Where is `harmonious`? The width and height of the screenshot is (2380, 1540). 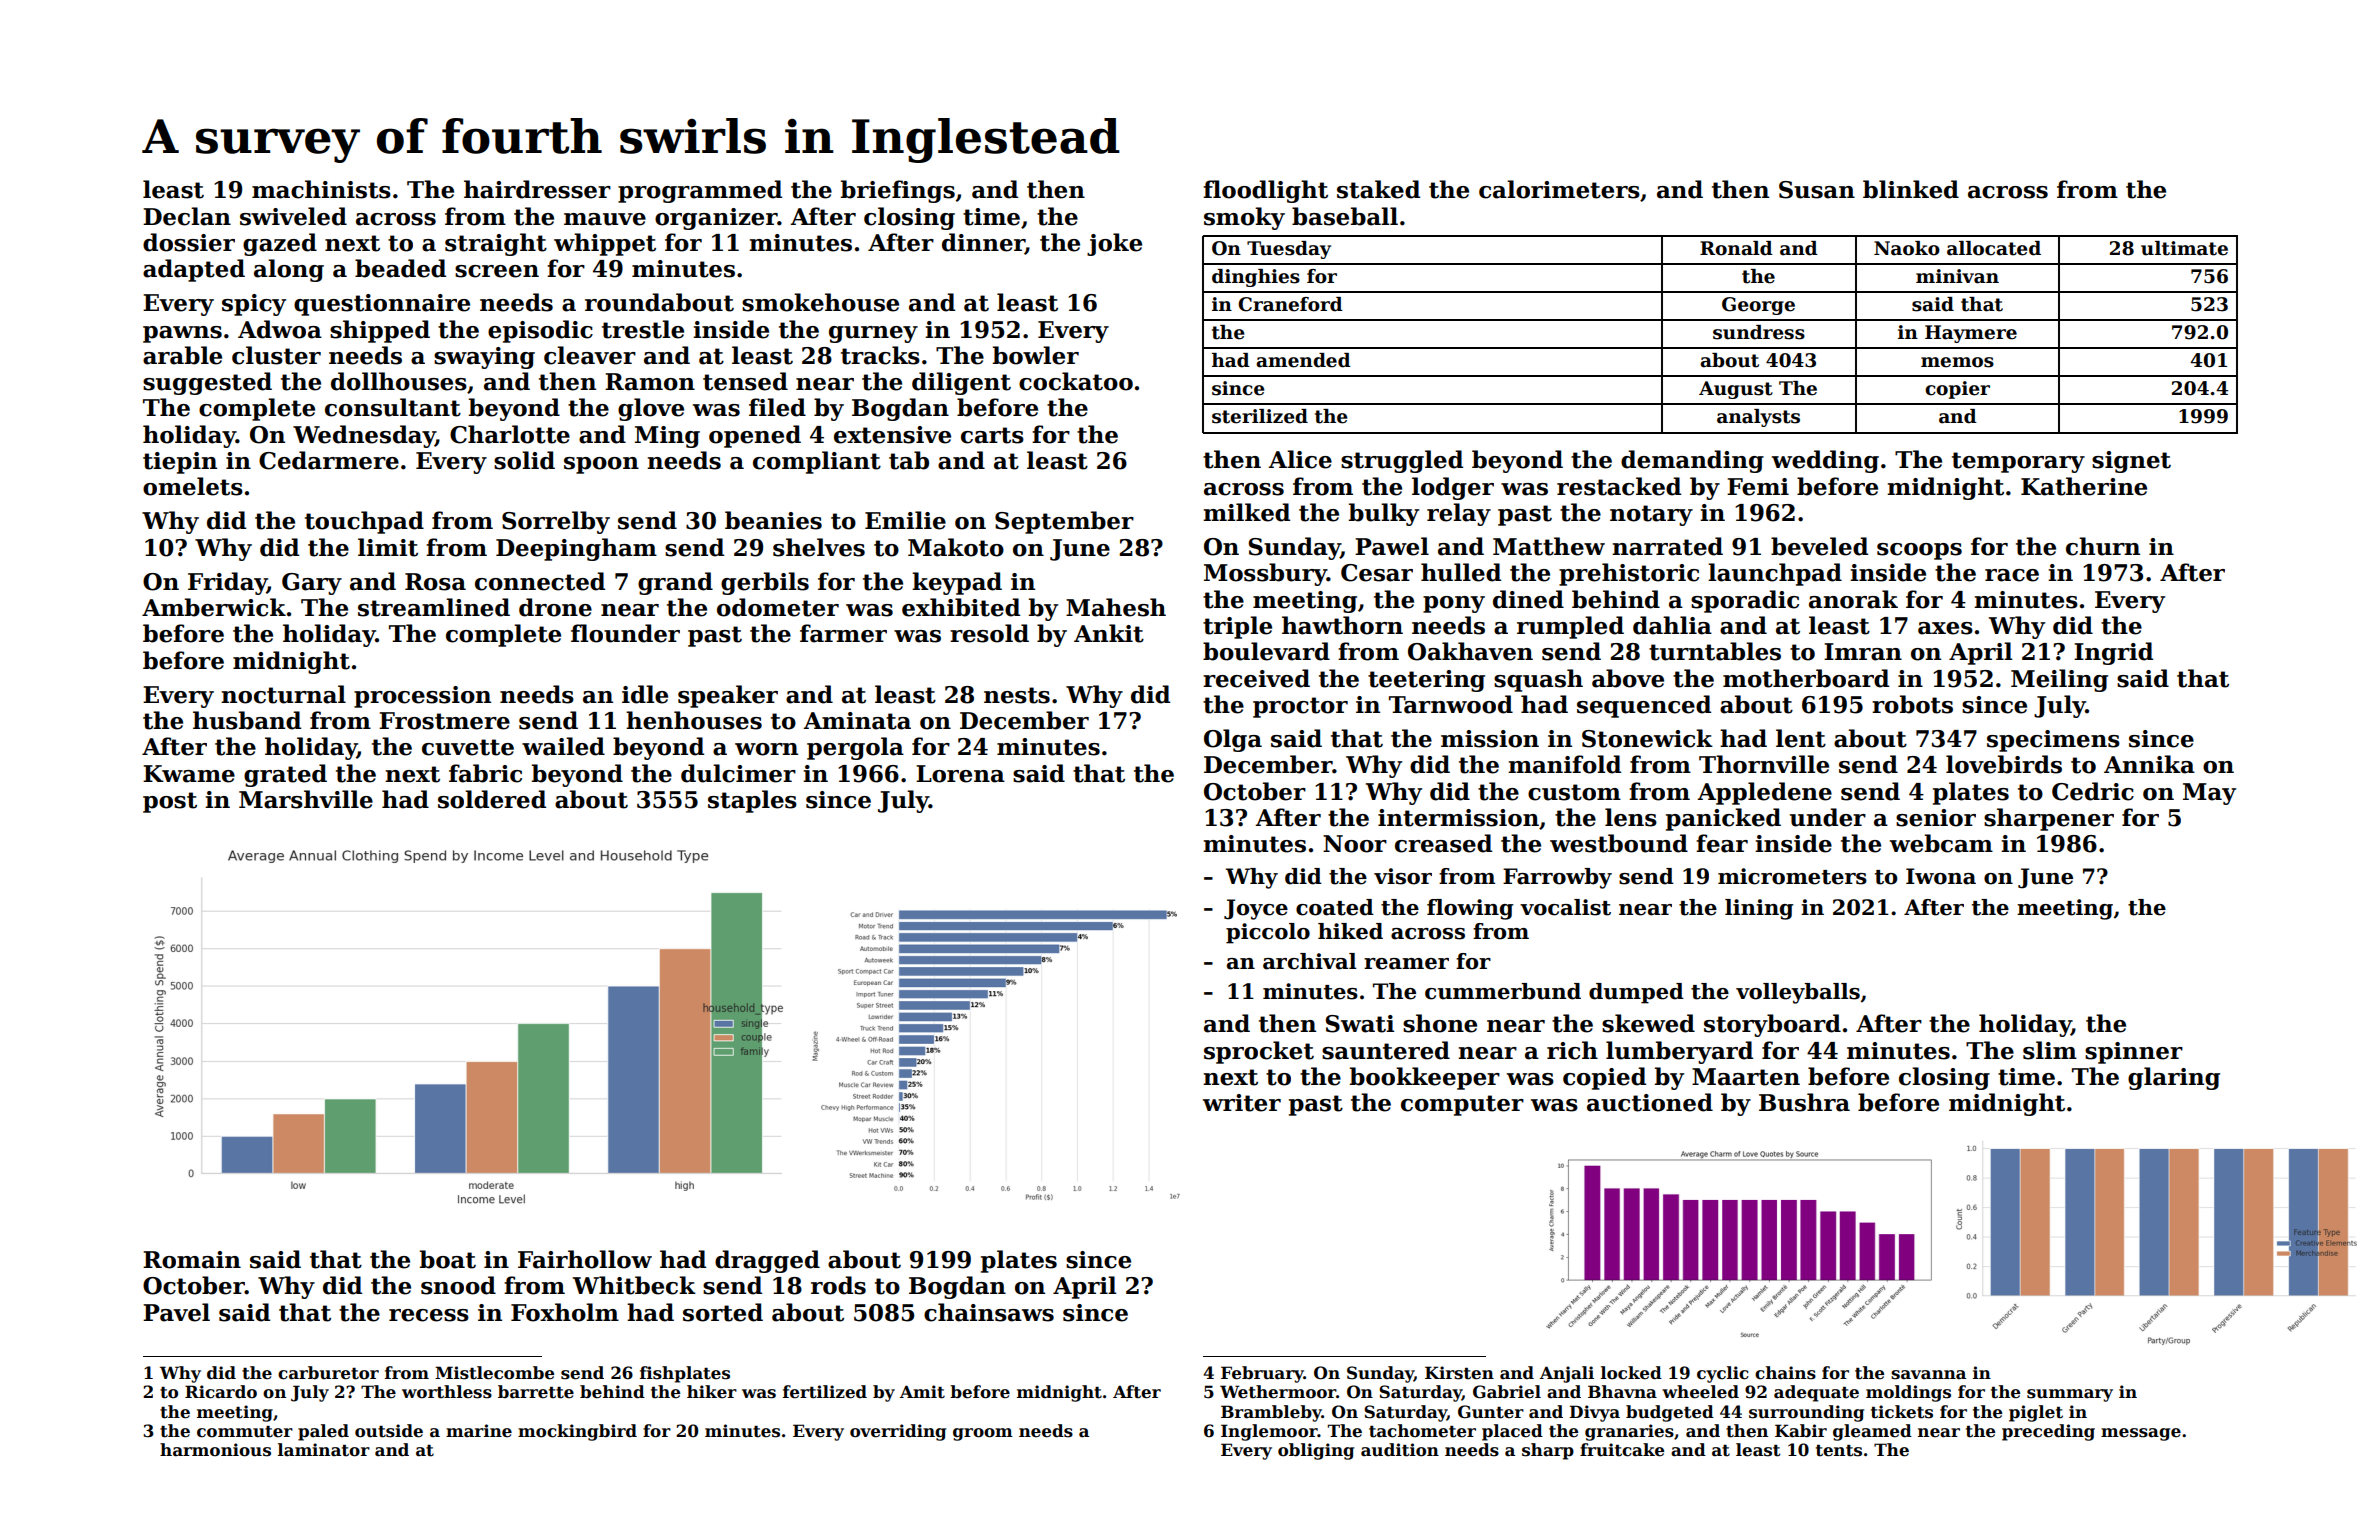
harmonious is located at coordinates (215, 1450).
